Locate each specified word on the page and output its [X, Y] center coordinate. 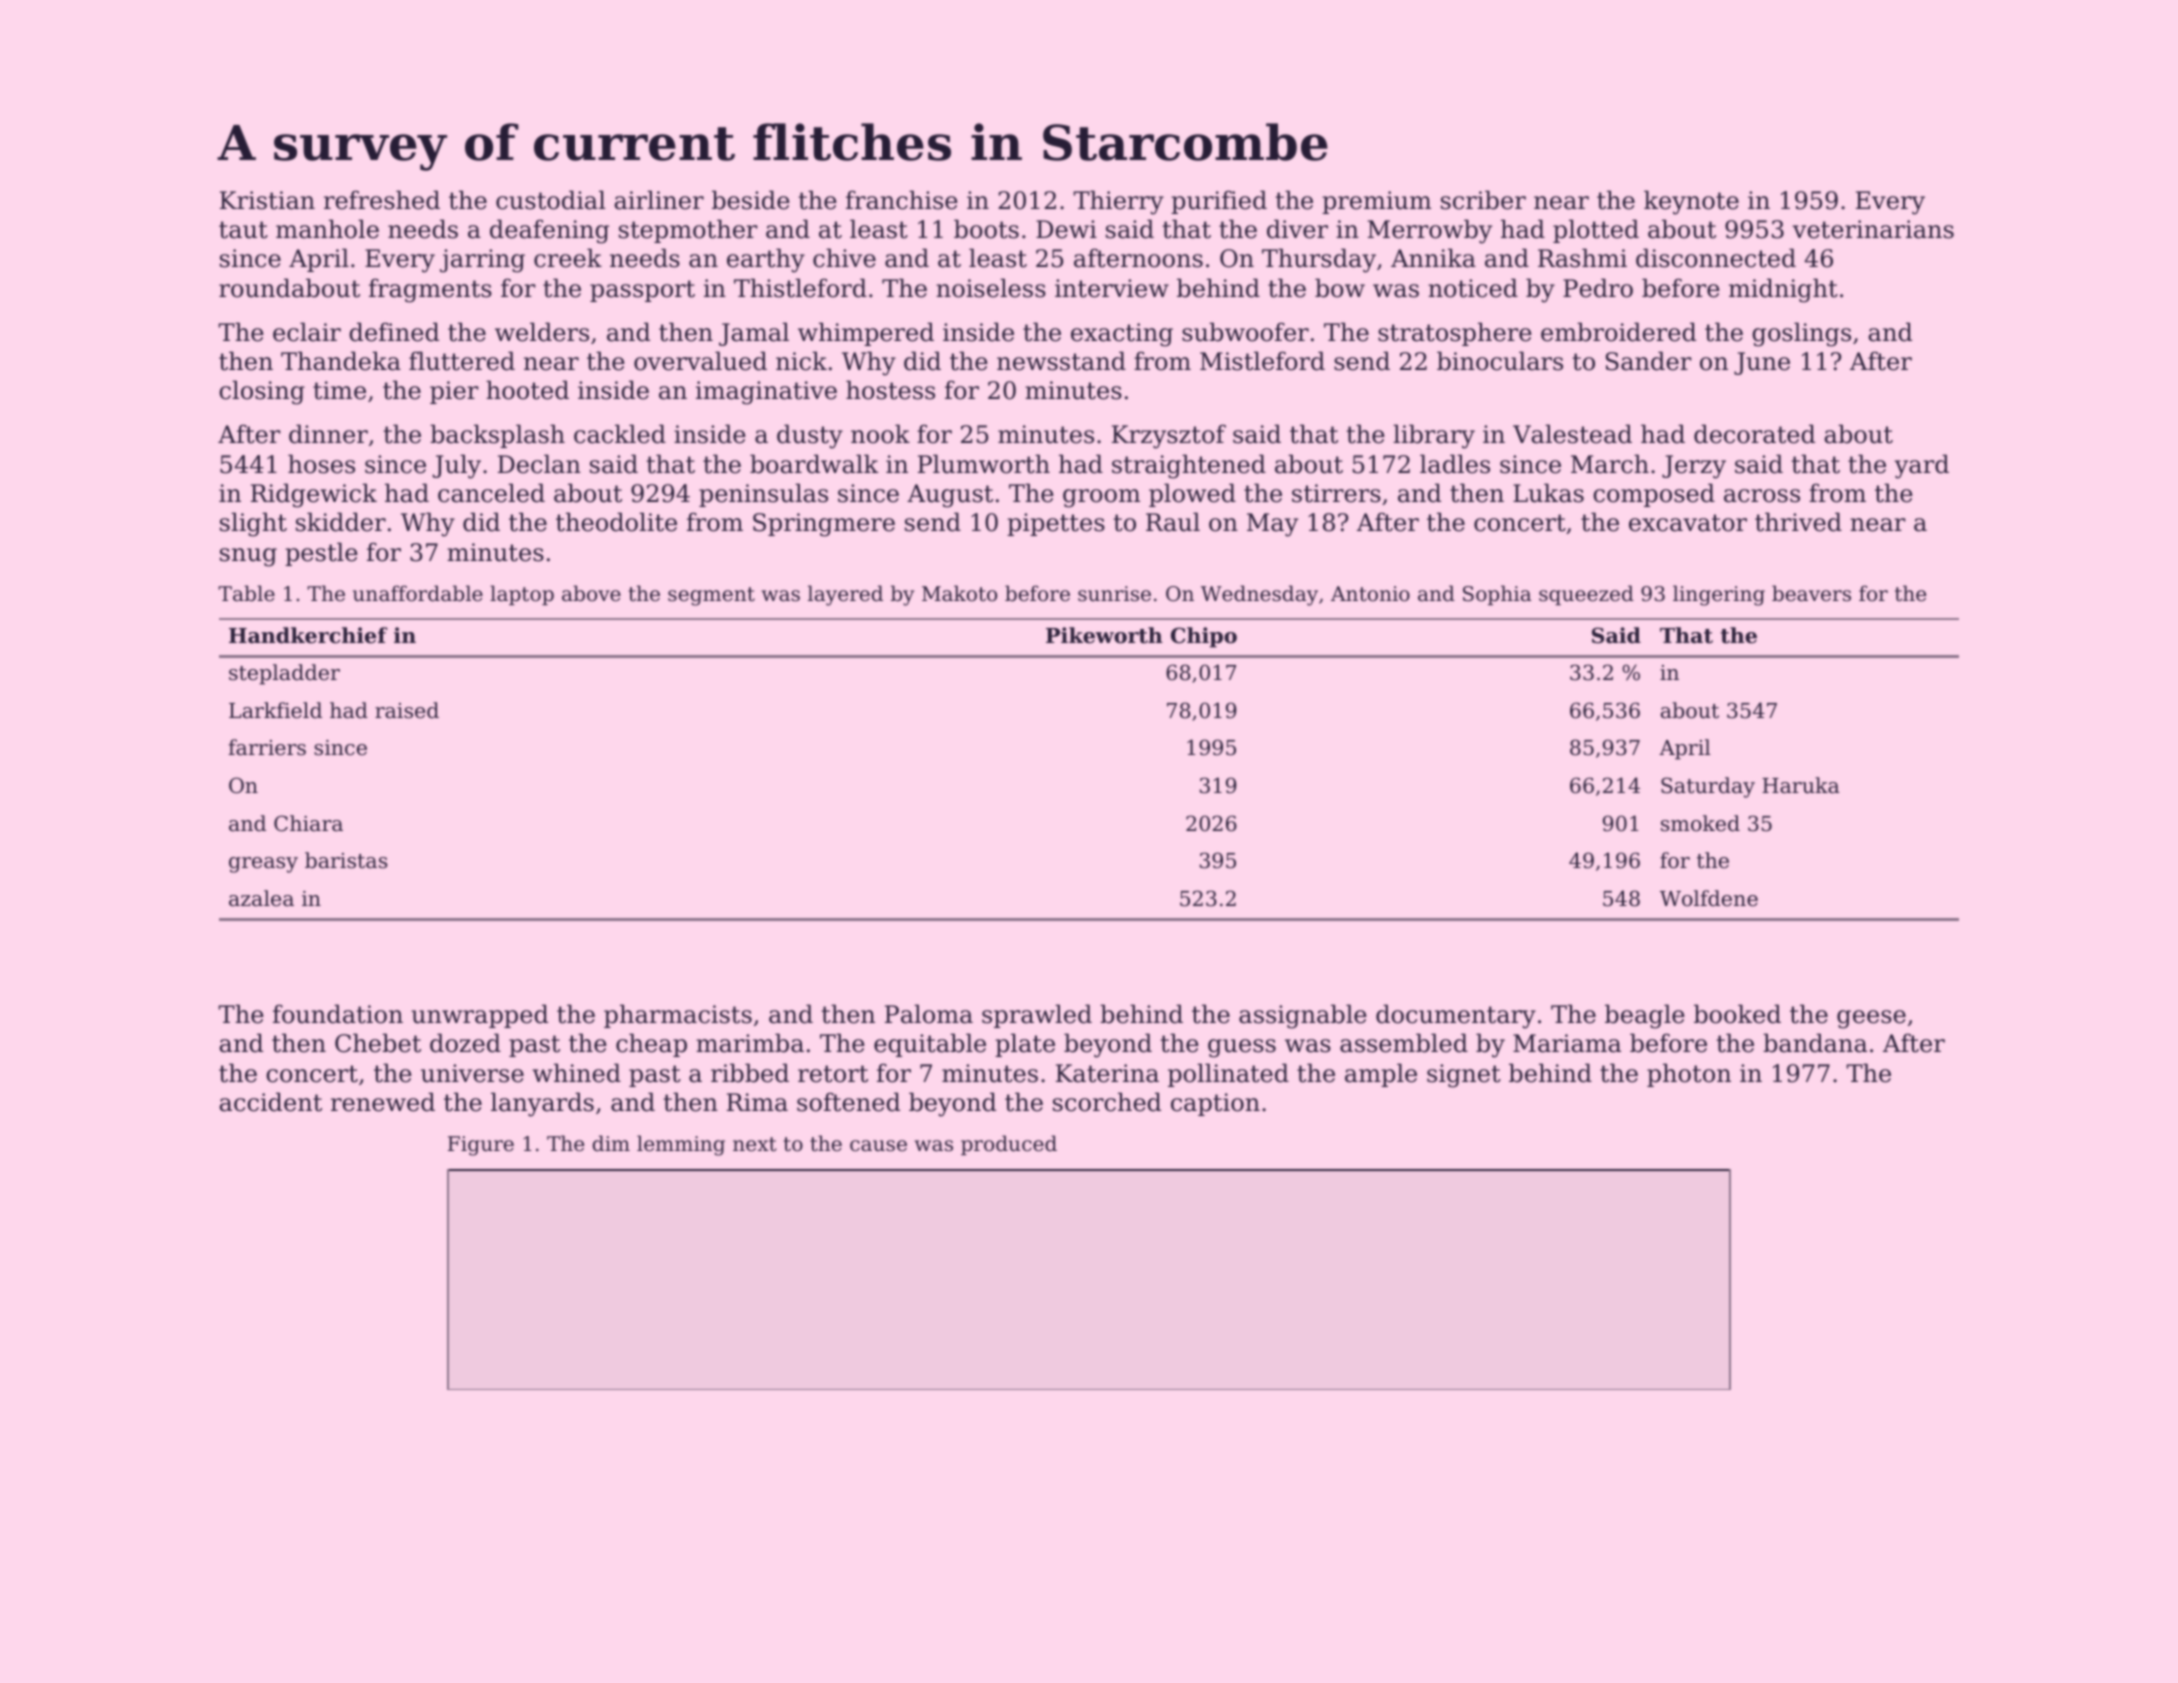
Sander [1649, 361]
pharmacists [678, 1016]
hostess [890, 390]
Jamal [754, 334]
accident [270, 1102]
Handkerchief [308, 635]
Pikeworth [1104, 635]
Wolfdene [1709, 898]
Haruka [1800, 785]
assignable [1303, 1016]
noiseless [991, 288]
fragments [430, 290]
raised [407, 710]
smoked [1700, 823]
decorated [1754, 434]
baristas [346, 860]
